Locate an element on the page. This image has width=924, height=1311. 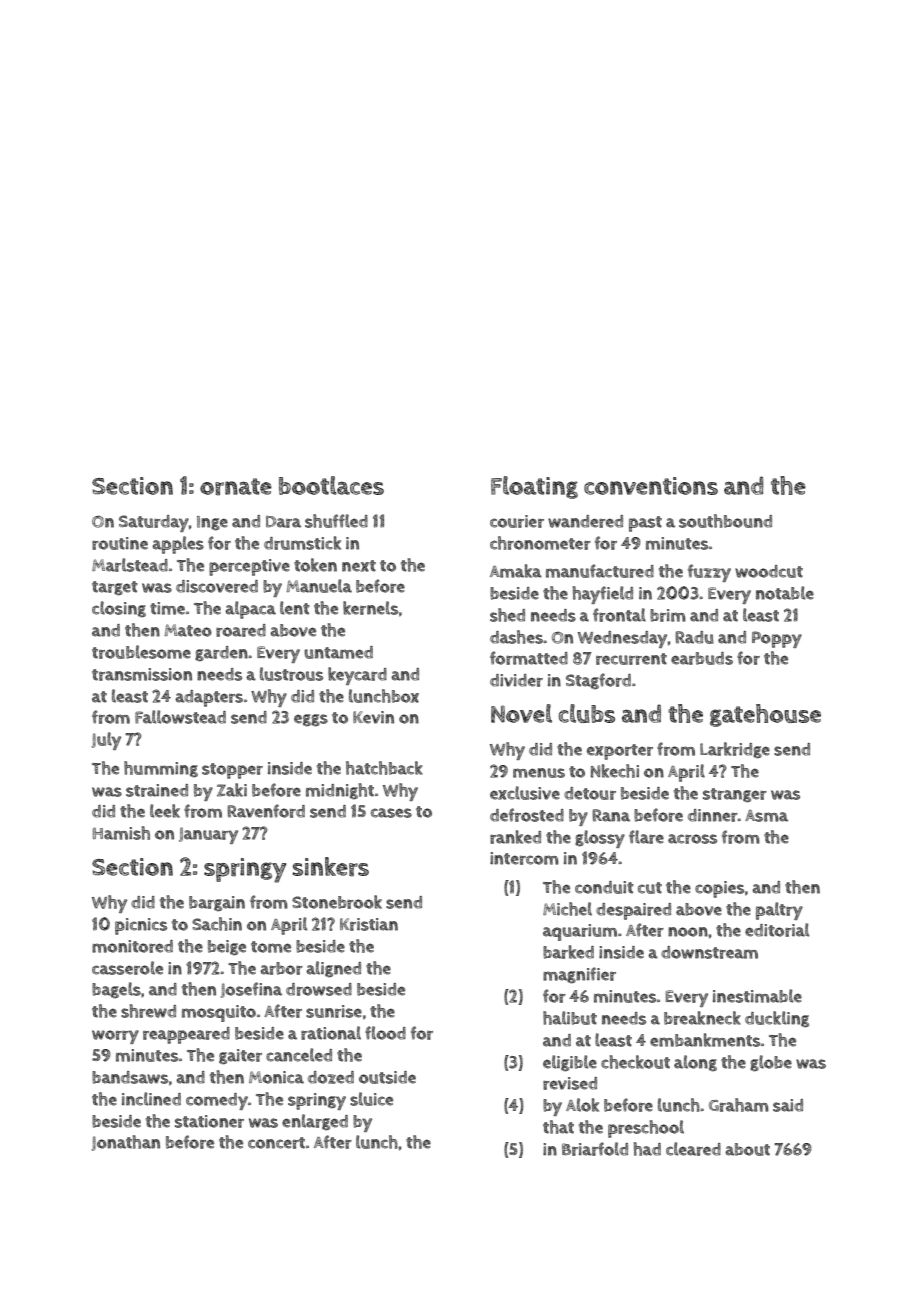
bagels is located at coordinates (116, 990).
